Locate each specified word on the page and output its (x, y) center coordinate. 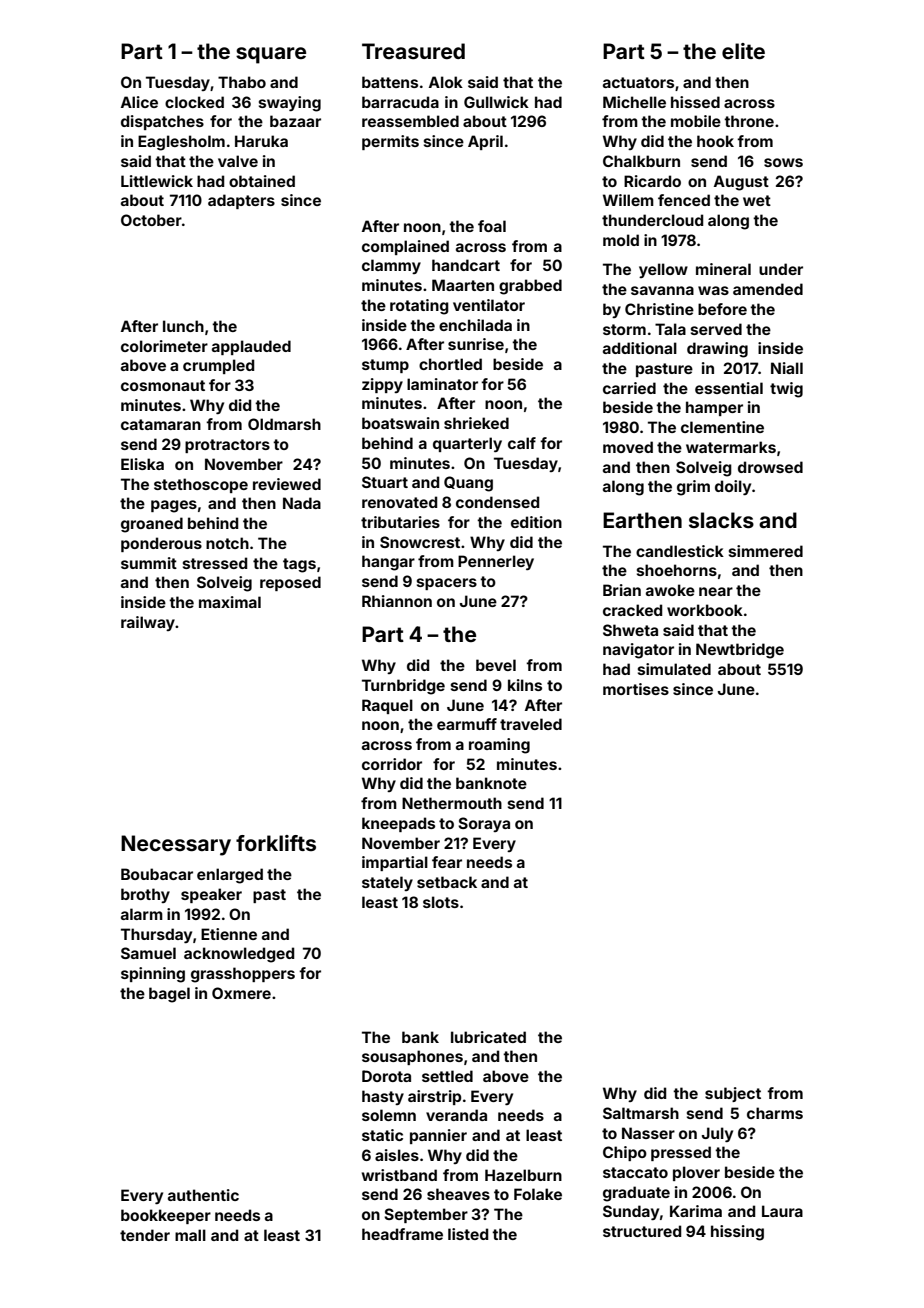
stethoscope (201, 485)
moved (628, 447)
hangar (388, 563)
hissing (737, 1233)
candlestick (680, 551)
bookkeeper (166, 1216)
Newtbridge (740, 651)
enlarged (230, 876)
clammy (391, 266)
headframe (402, 1234)
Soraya (484, 824)
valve (238, 161)
